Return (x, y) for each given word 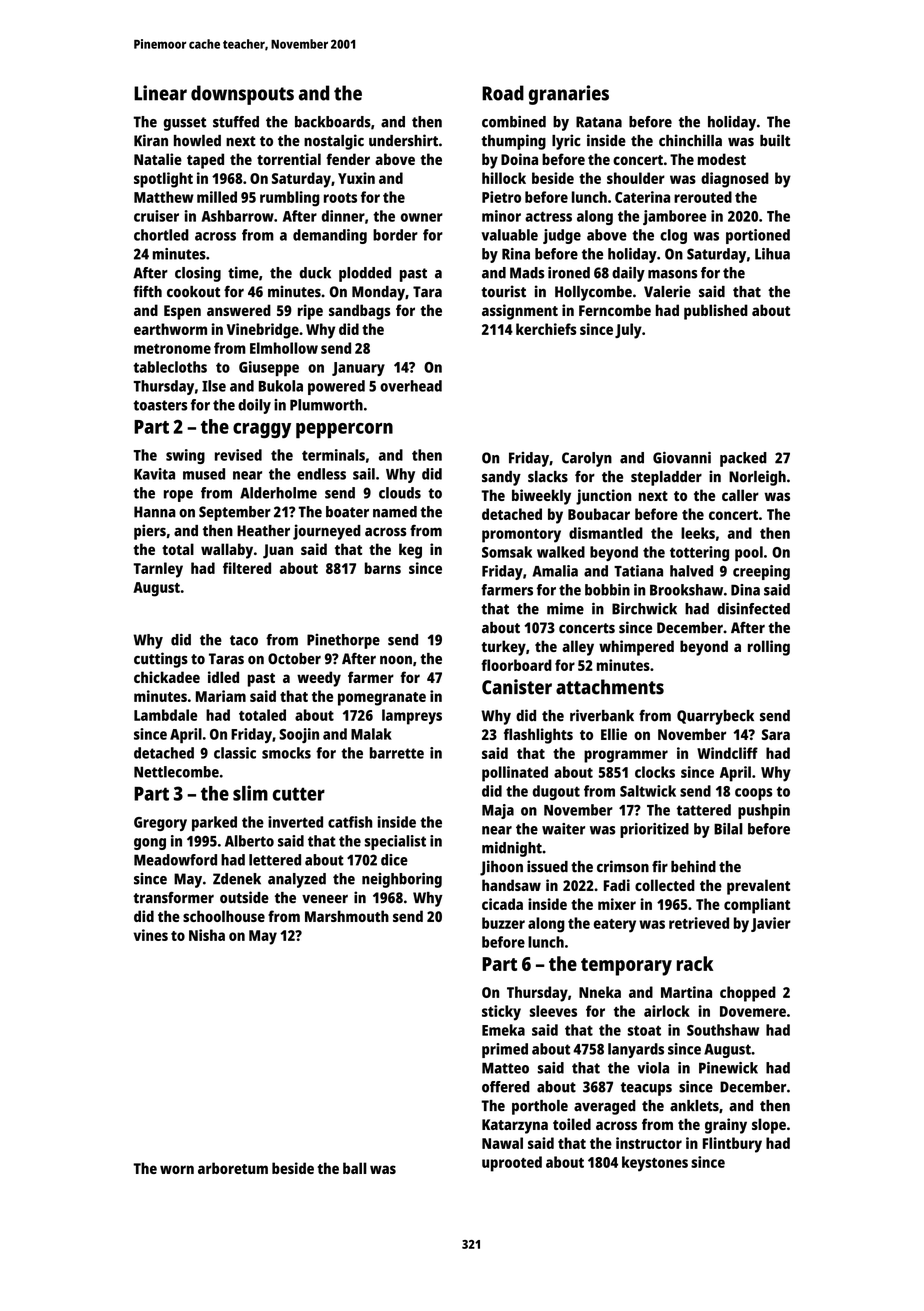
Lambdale (165, 715)
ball (355, 1168)
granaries (569, 95)
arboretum (233, 1168)
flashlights (538, 736)
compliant (757, 906)
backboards (333, 122)
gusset (185, 124)
